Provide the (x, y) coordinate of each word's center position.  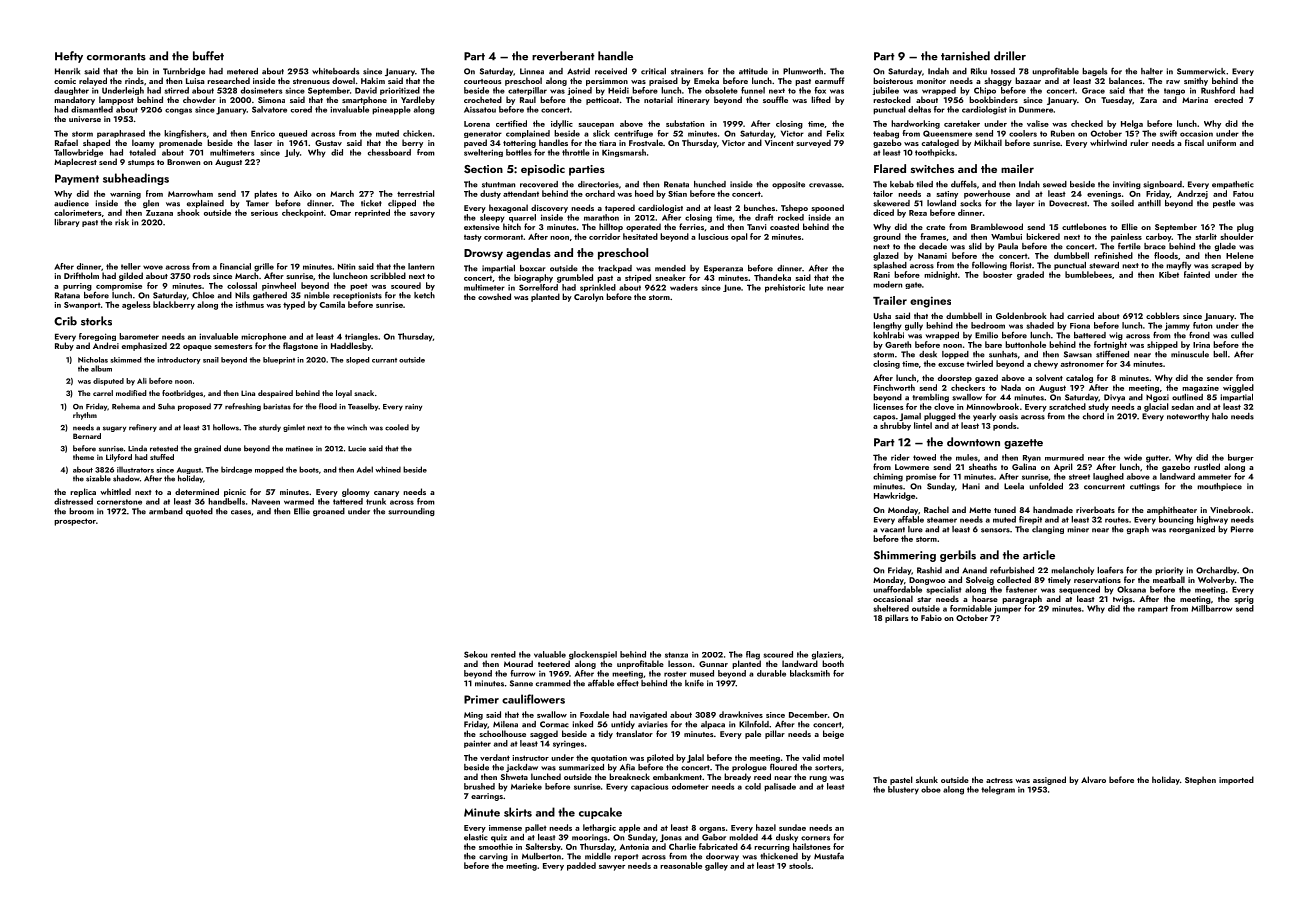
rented (503, 654)
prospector (75, 522)
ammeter (1214, 477)
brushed (479, 786)
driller (1010, 56)
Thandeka (772, 277)
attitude (753, 71)
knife (694, 683)
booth (833, 663)
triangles (361, 337)
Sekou (475, 654)
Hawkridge (894, 496)
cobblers (1162, 315)
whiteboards (335, 71)
